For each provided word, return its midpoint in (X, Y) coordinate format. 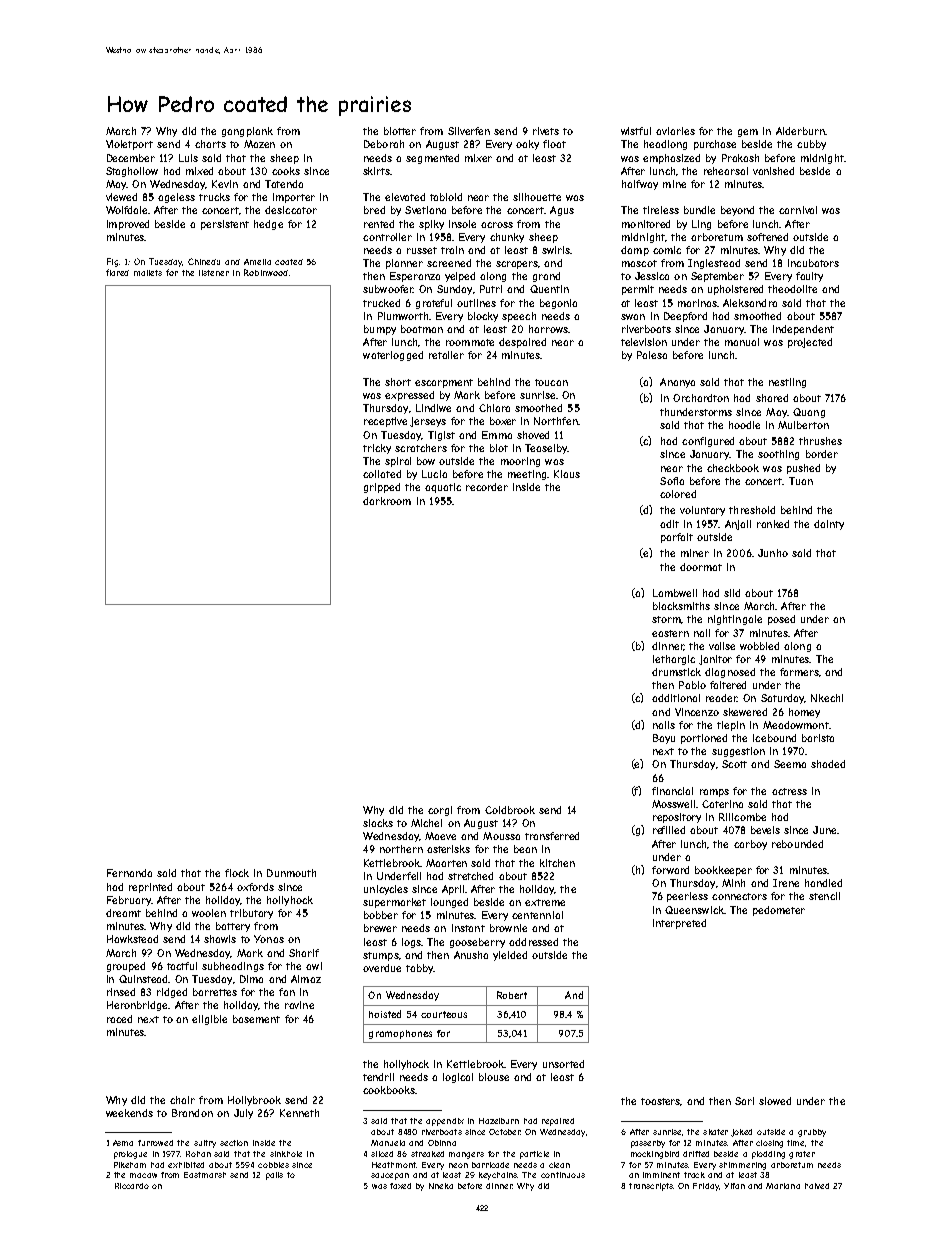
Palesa (652, 355)
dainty (829, 525)
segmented (432, 159)
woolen (209, 913)
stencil (824, 896)
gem (748, 133)
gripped (382, 488)
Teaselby (546, 449)
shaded (828, 764)
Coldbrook (510, 810)
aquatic (443, 488)
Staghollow (132, 172)
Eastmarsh (205, 1175)
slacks (378, 823)
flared (117, 272)
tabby (419, 969)
